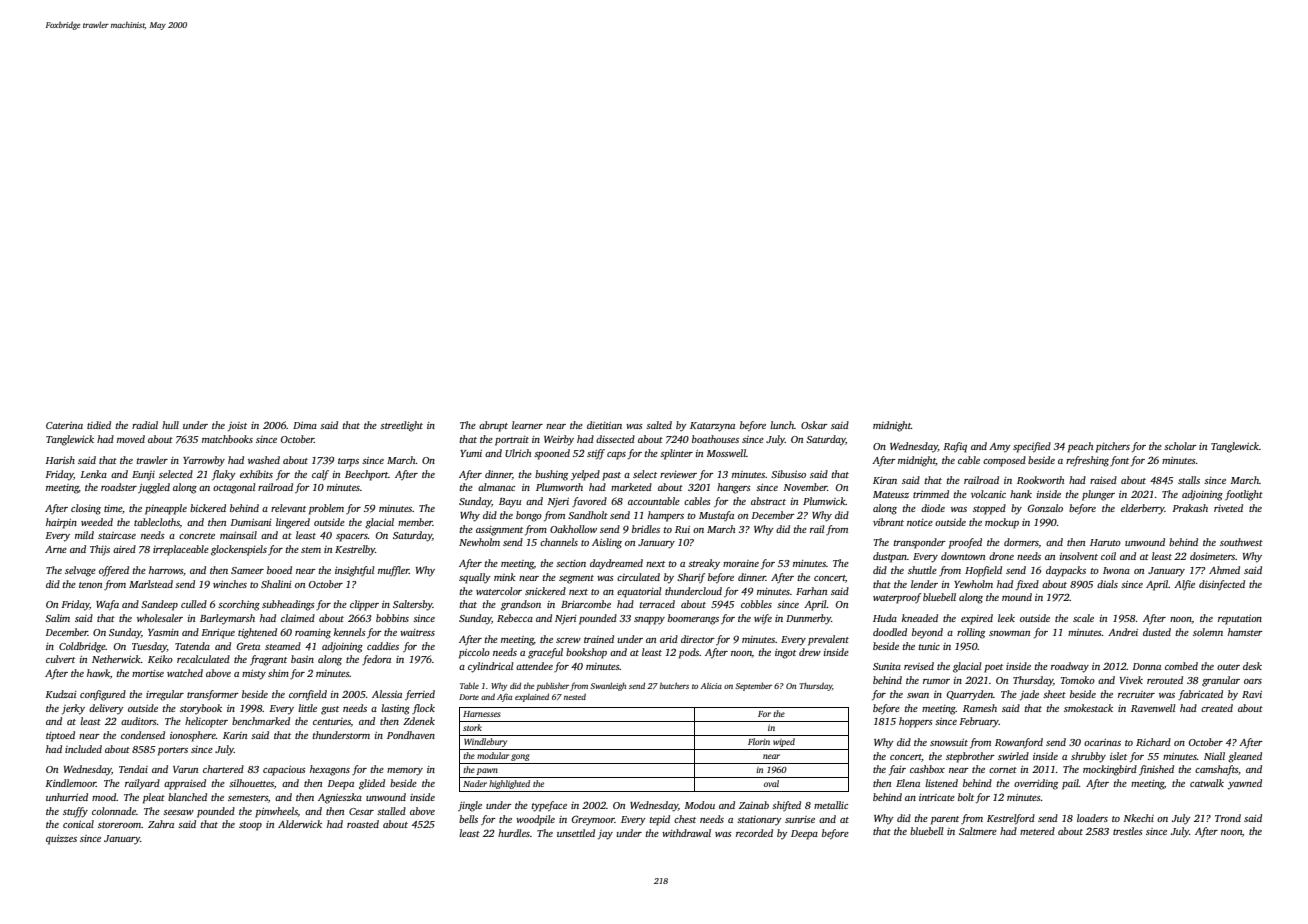 The image size is (1308, 924). Describe the element at coordinates (514, 833) in the screenshot. I see `hurdles` at that location.
